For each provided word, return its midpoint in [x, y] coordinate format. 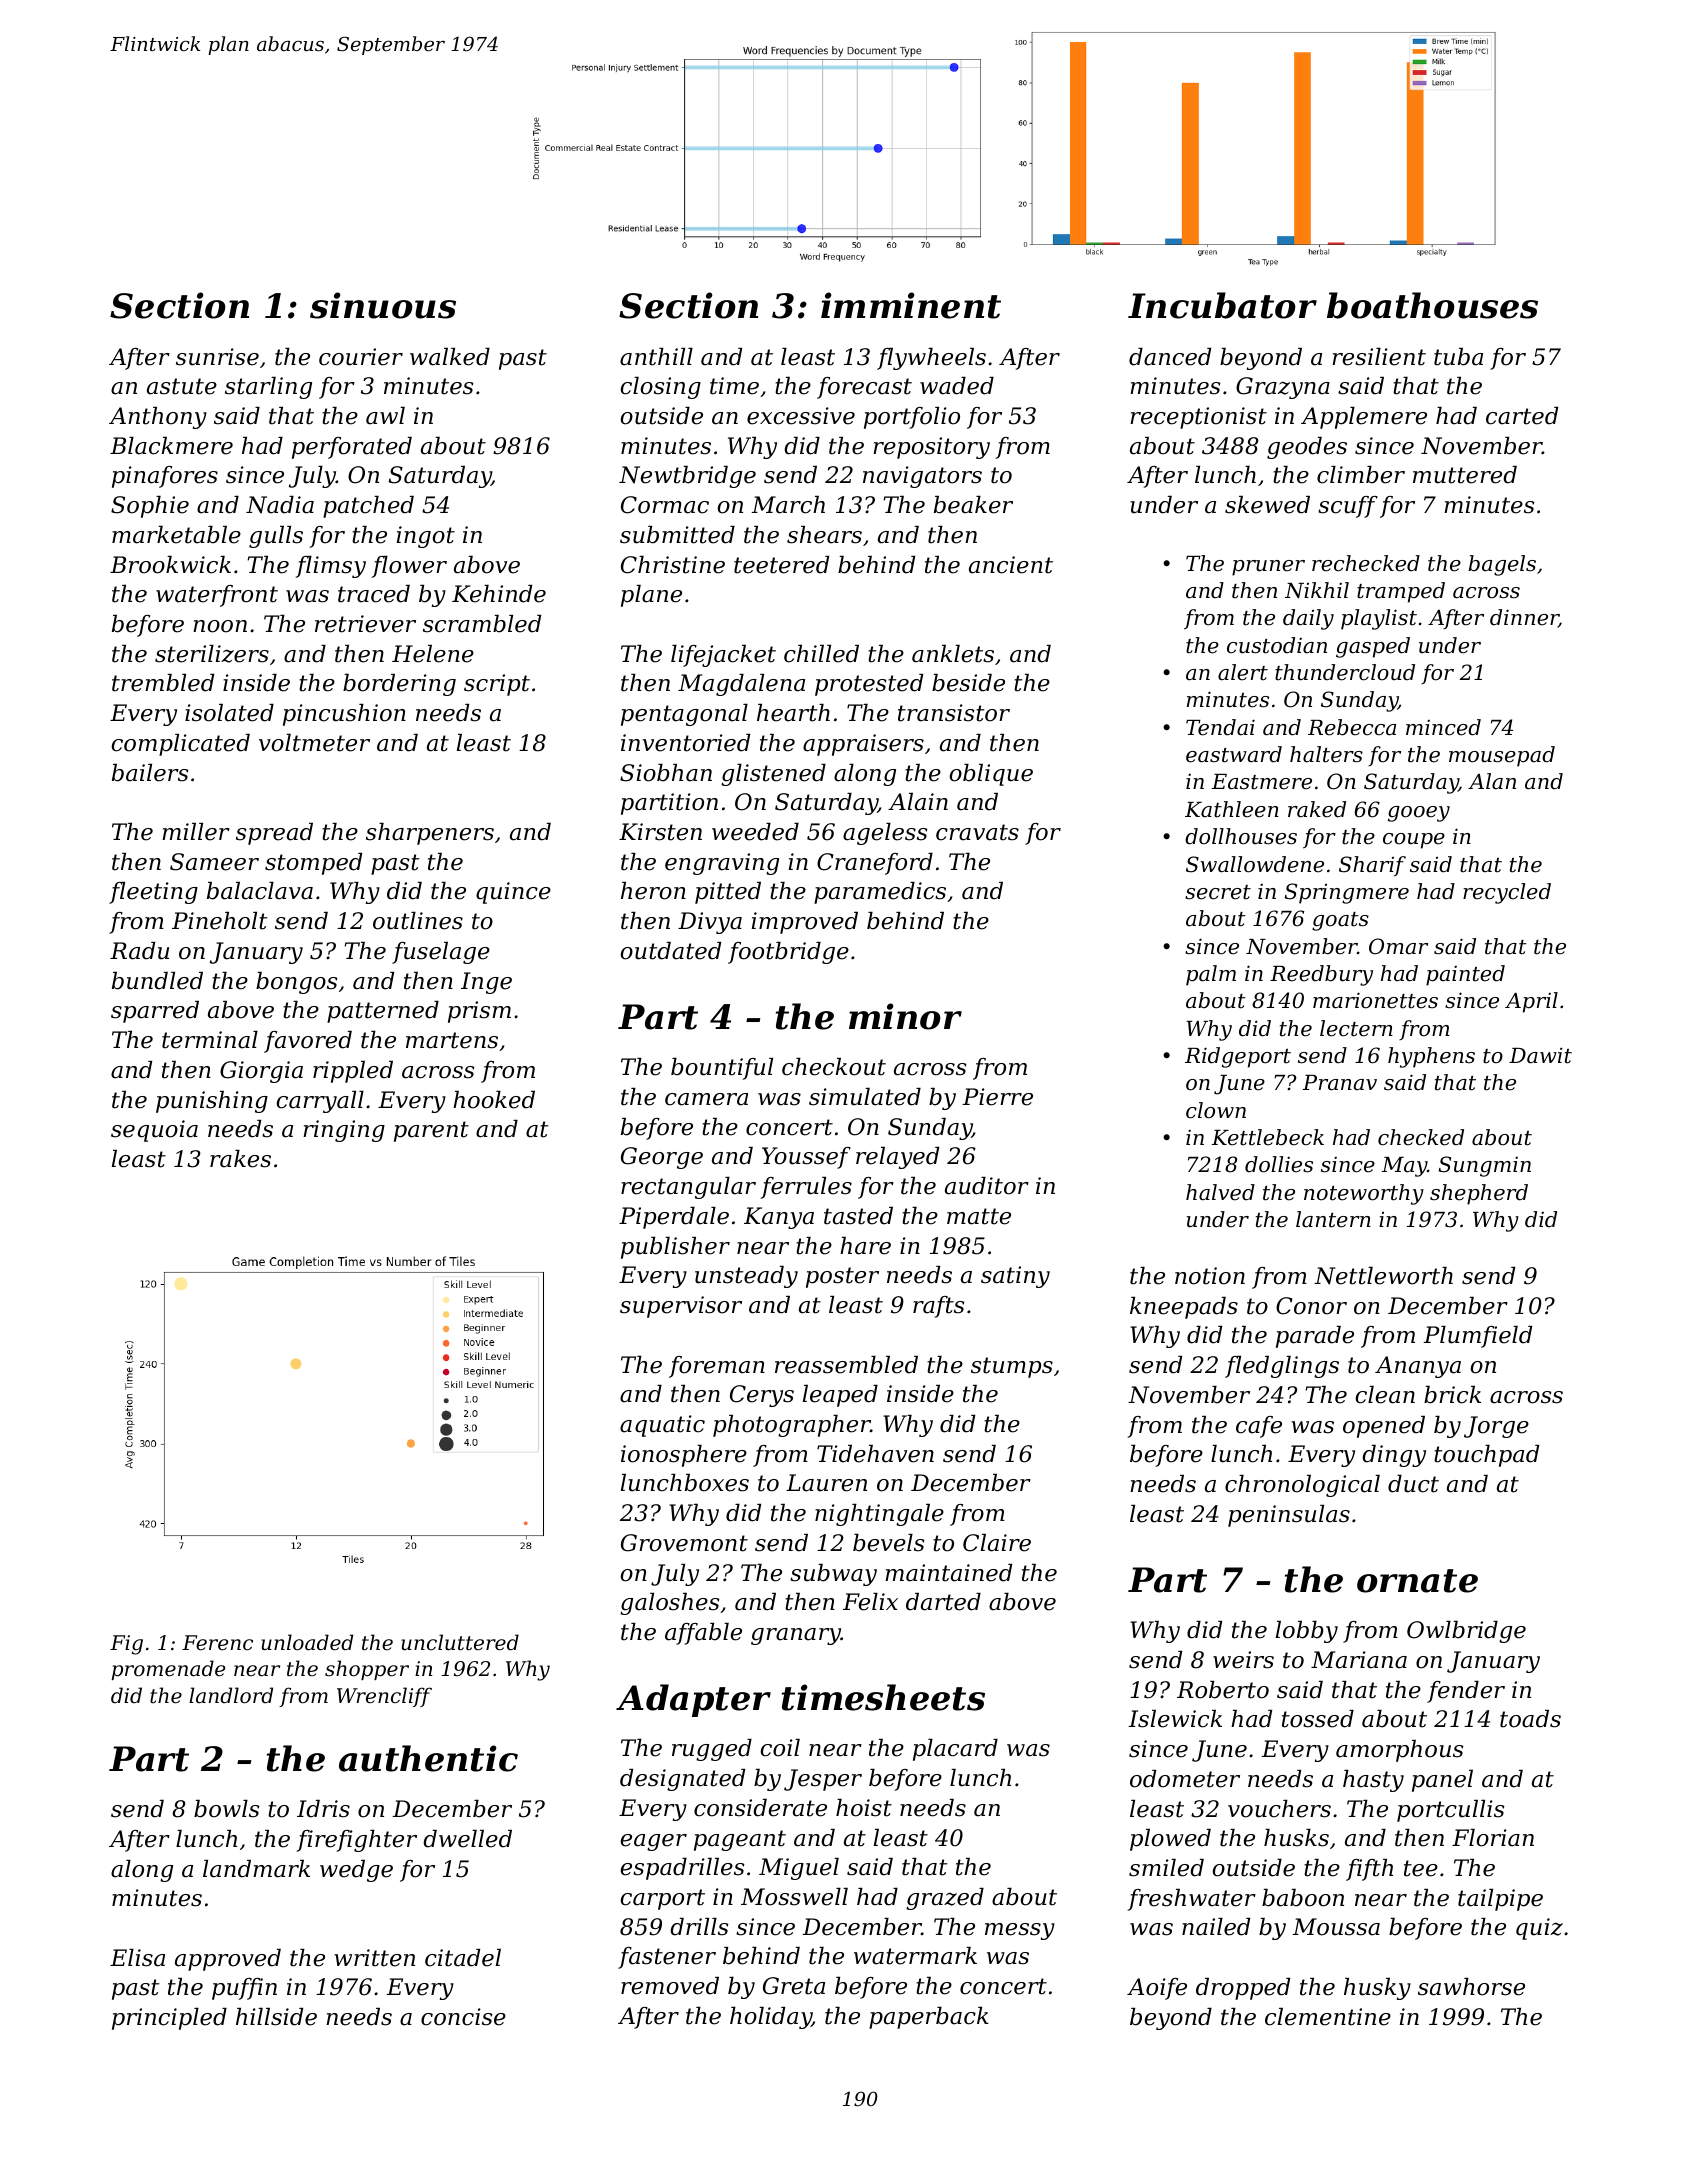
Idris [323, 1809]
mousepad [1502, 756]
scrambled [482, 624]
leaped [840, 1396]
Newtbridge [687, 477]
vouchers [1279, 1809]
